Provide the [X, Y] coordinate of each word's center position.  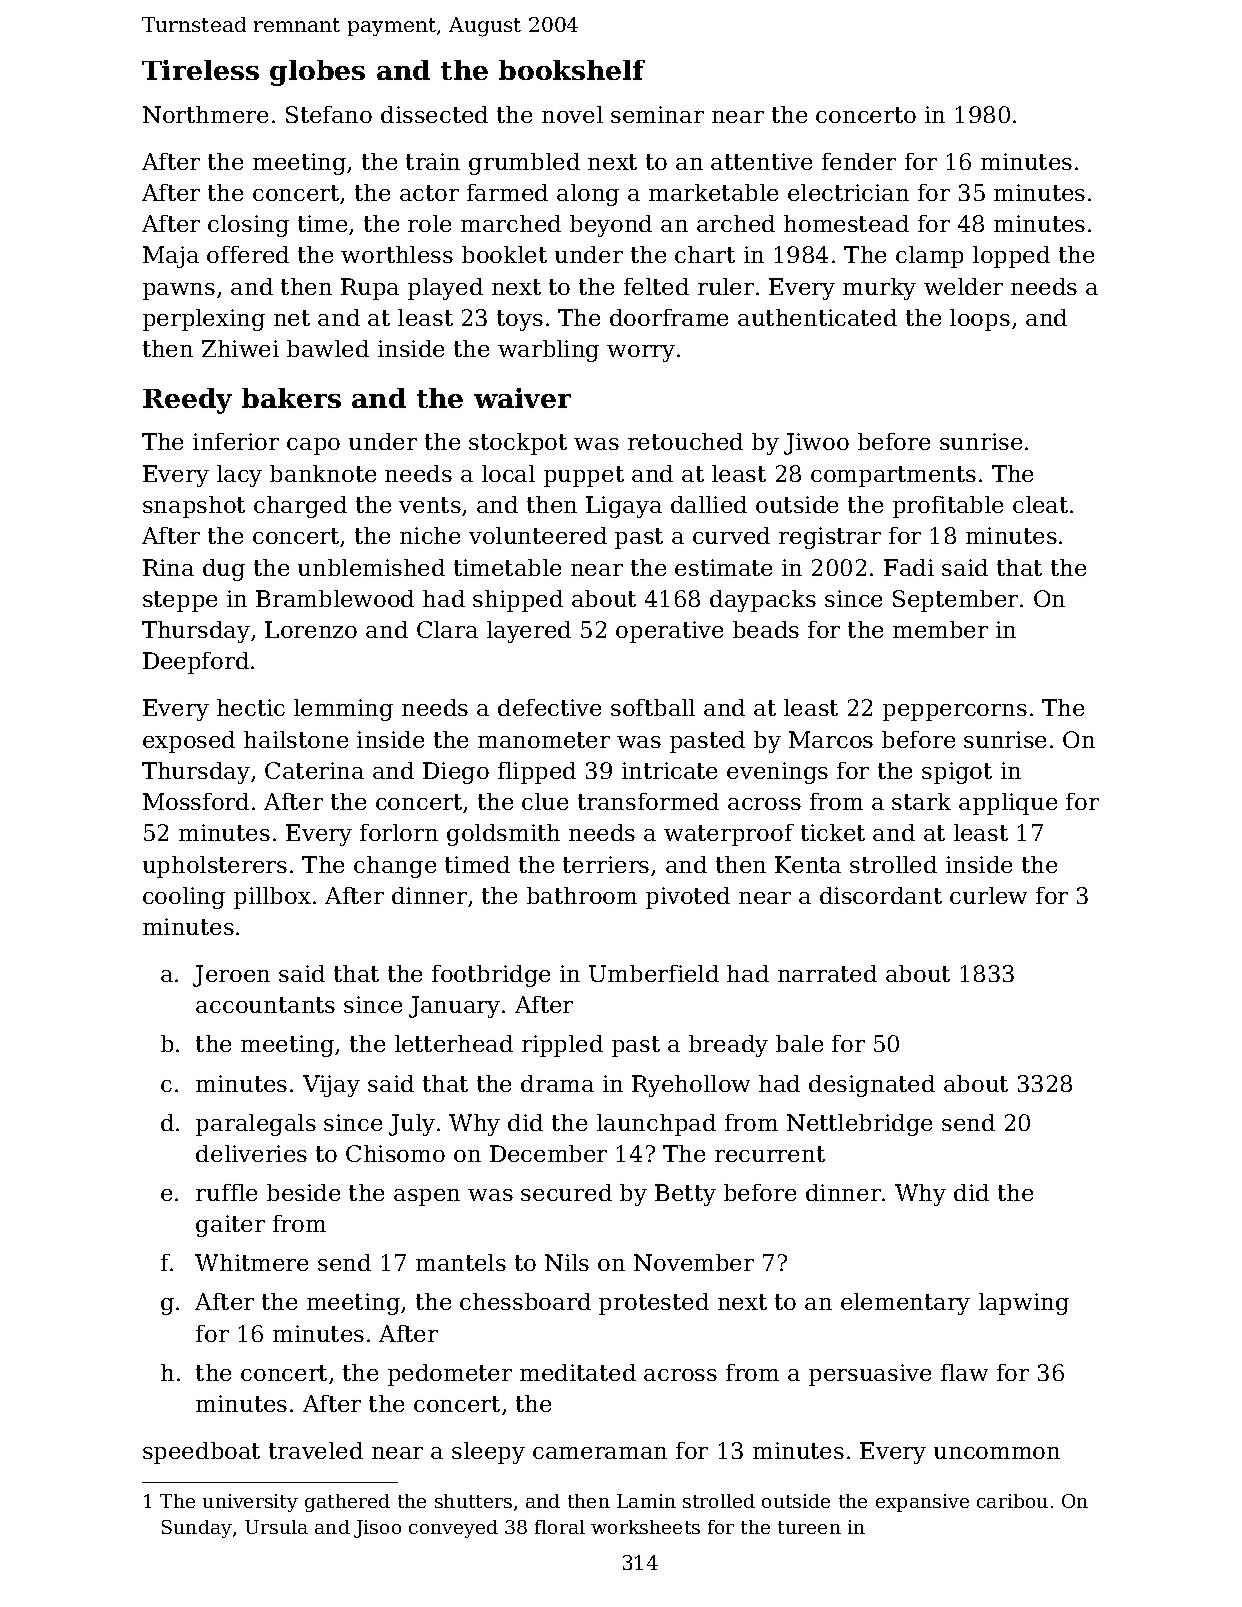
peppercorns [955, 712]
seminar [657, 114]
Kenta [808, 864]
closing [248, 226]
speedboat [201, 1453]
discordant [881, 895]
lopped [1011, 257]
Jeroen [231, 976]
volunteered [538, 535]
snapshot [194, 507]
